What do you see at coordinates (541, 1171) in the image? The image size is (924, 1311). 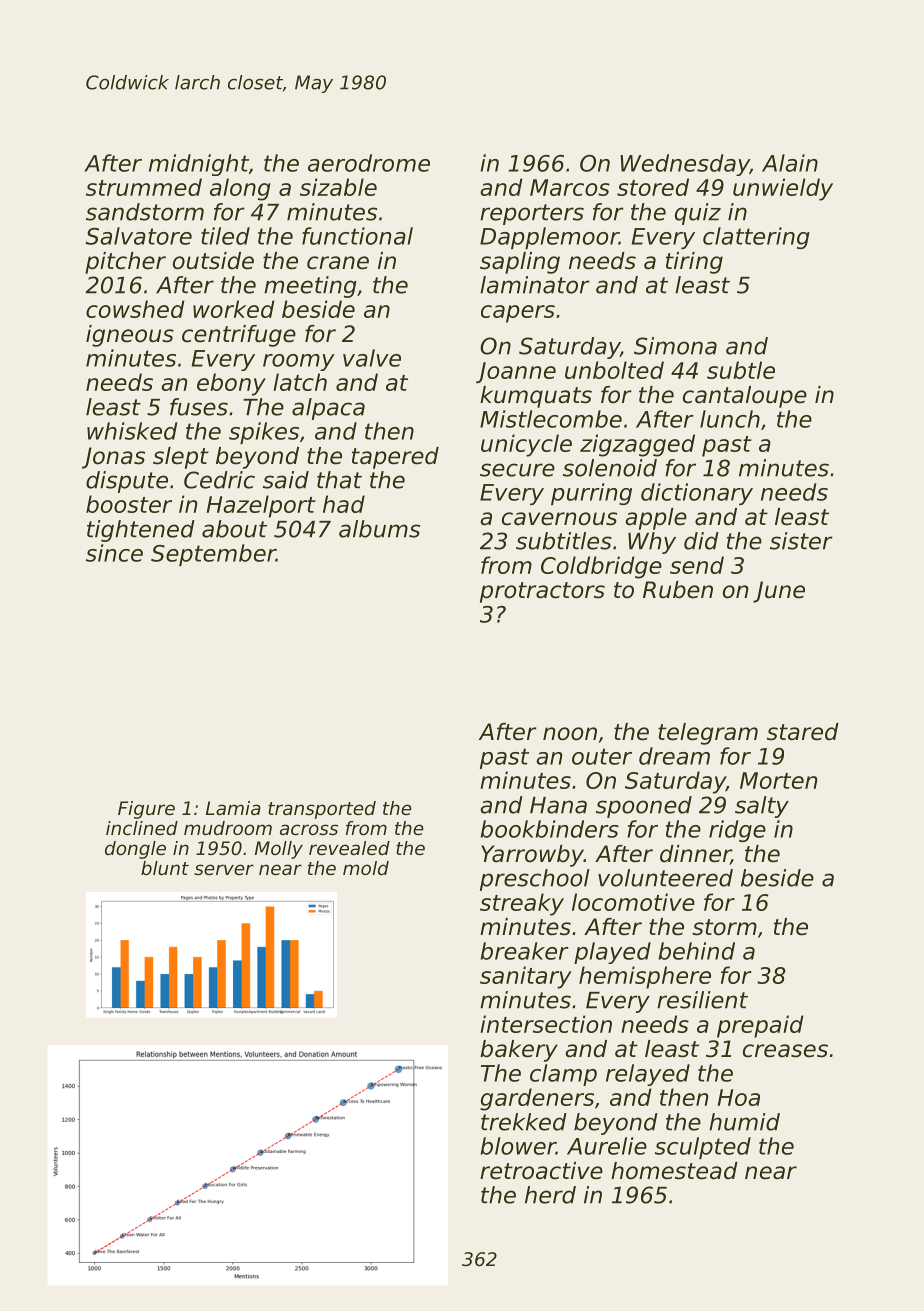 I see `retroactive` at bounding box center [541, 1171].
